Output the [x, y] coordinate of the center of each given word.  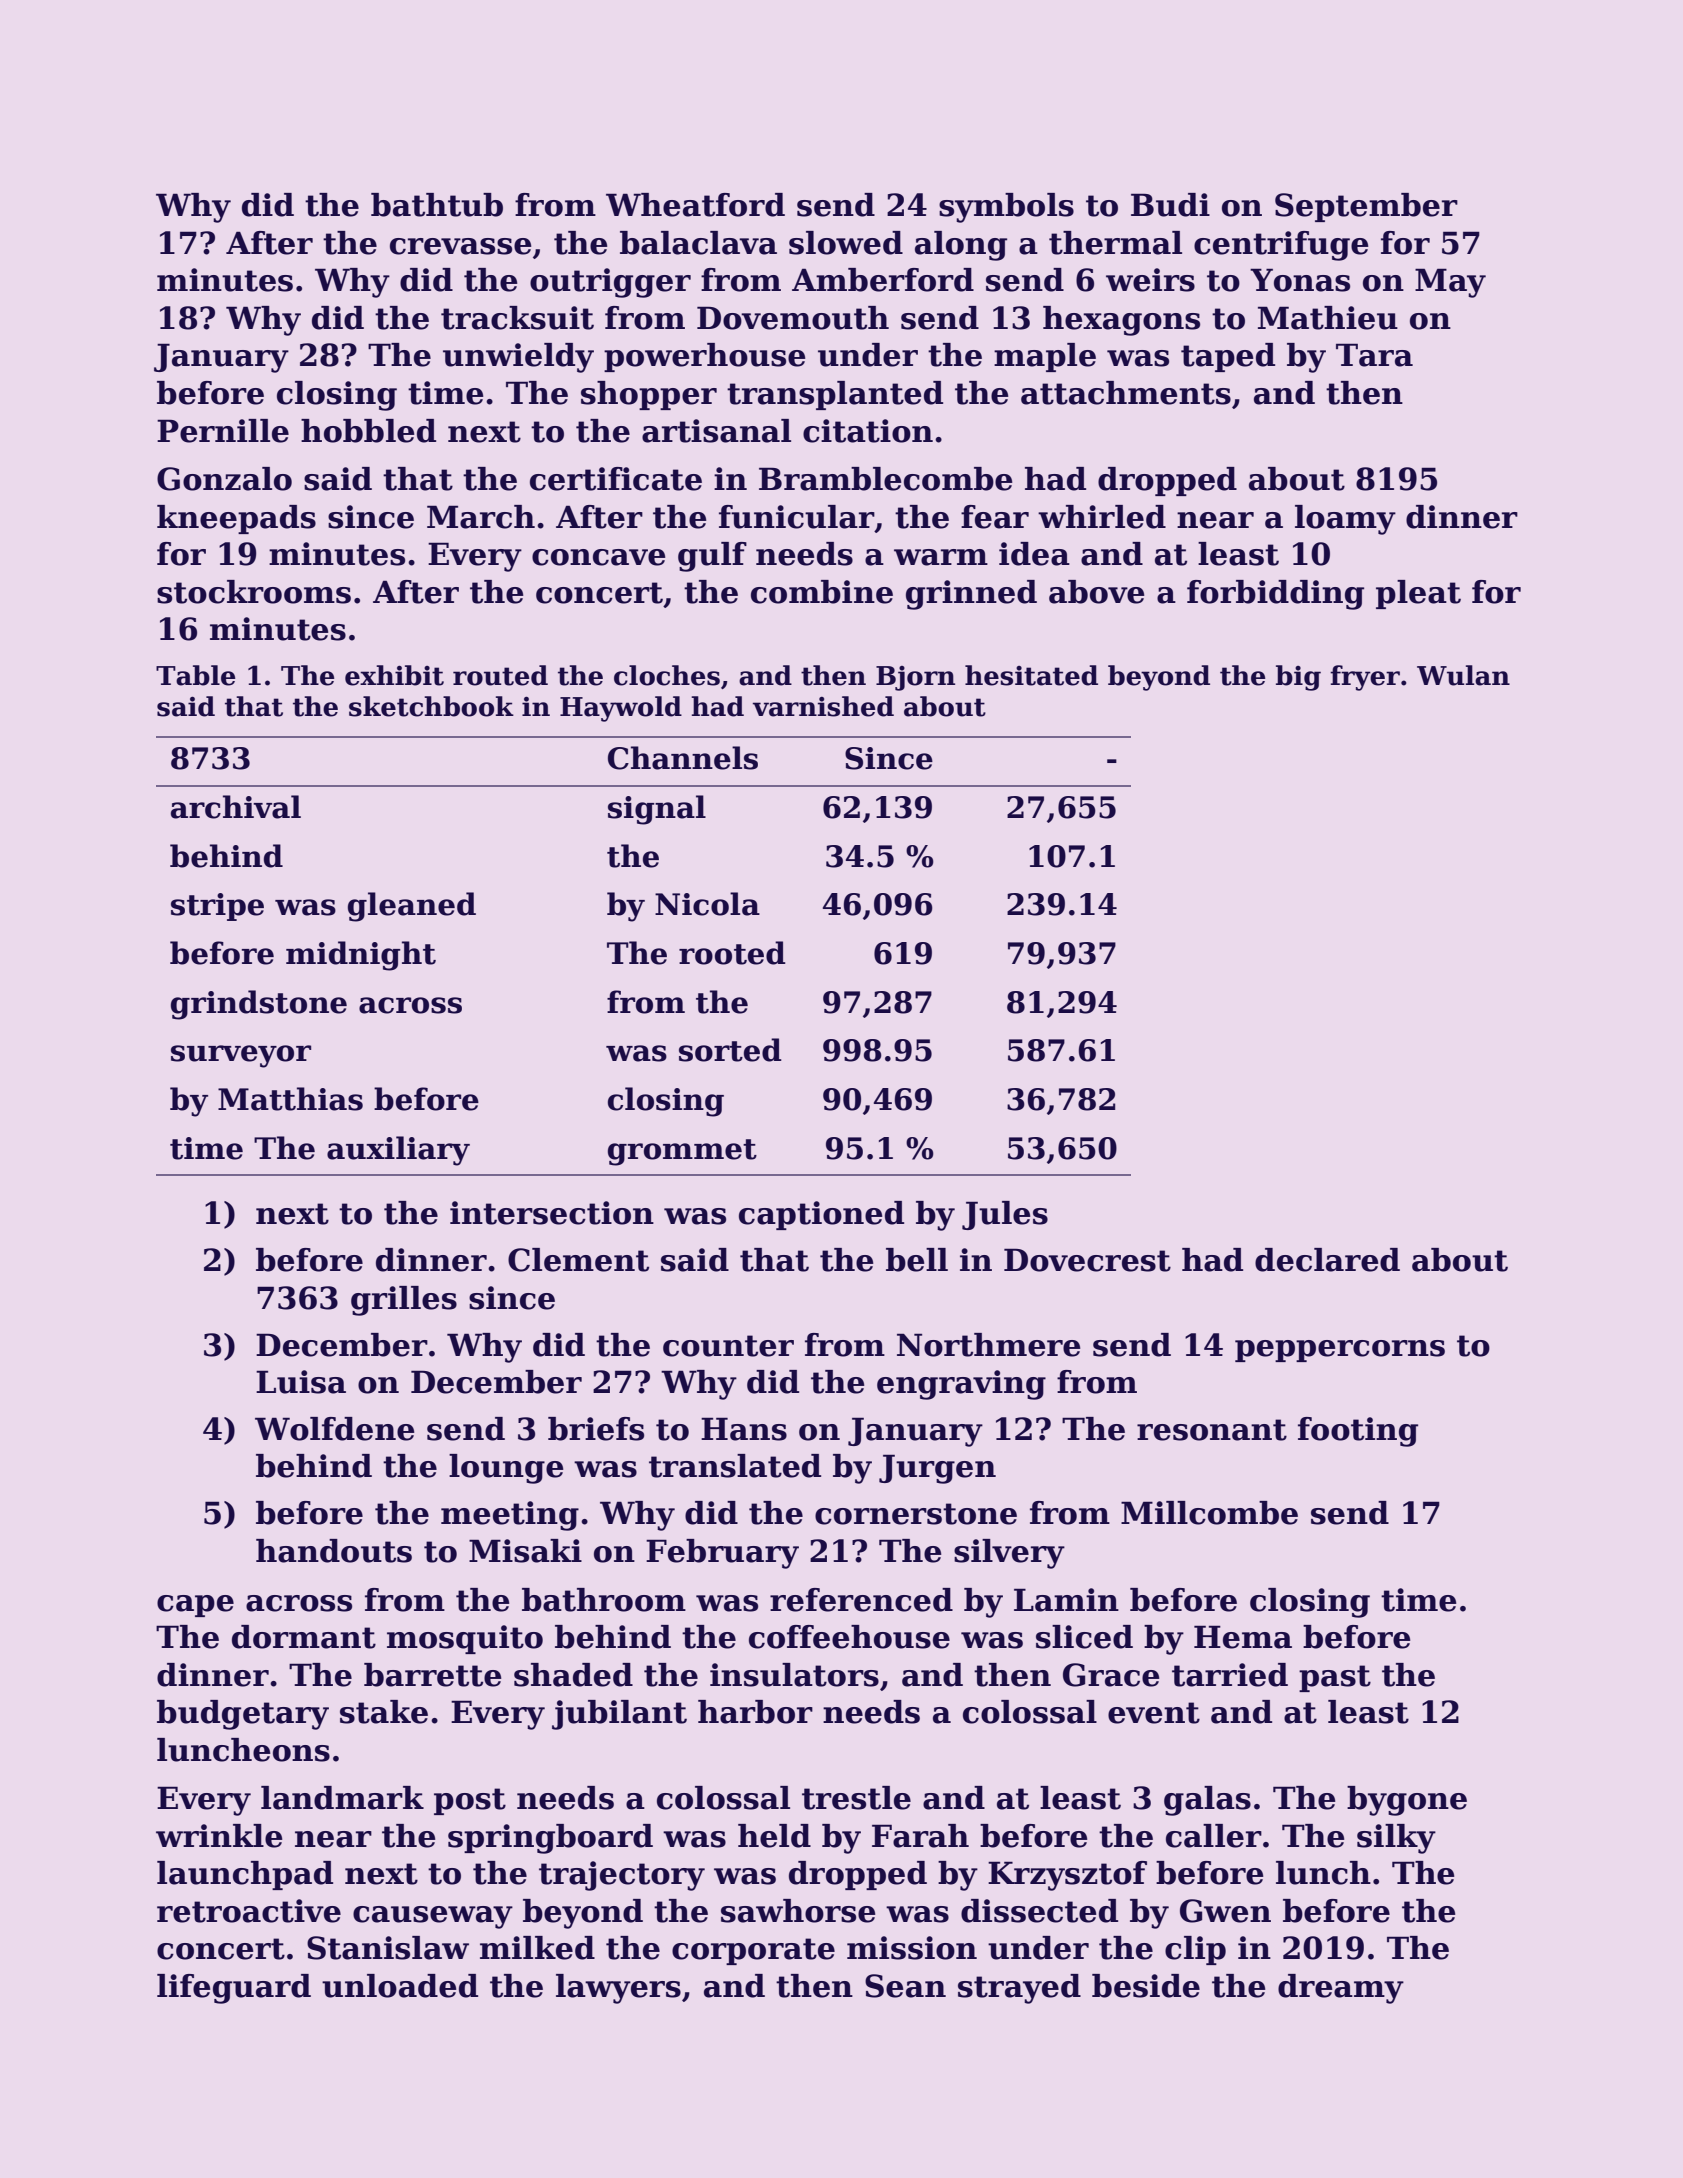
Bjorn [915, 678]
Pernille [223, 431]
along [961, 246]
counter [728, 1346]
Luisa [301, 1382]
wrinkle [219, 1836]
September [1366, 207]
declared [1327, 1260]
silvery [1009, 1554]
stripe [217, 907]
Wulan [1463, 675]
